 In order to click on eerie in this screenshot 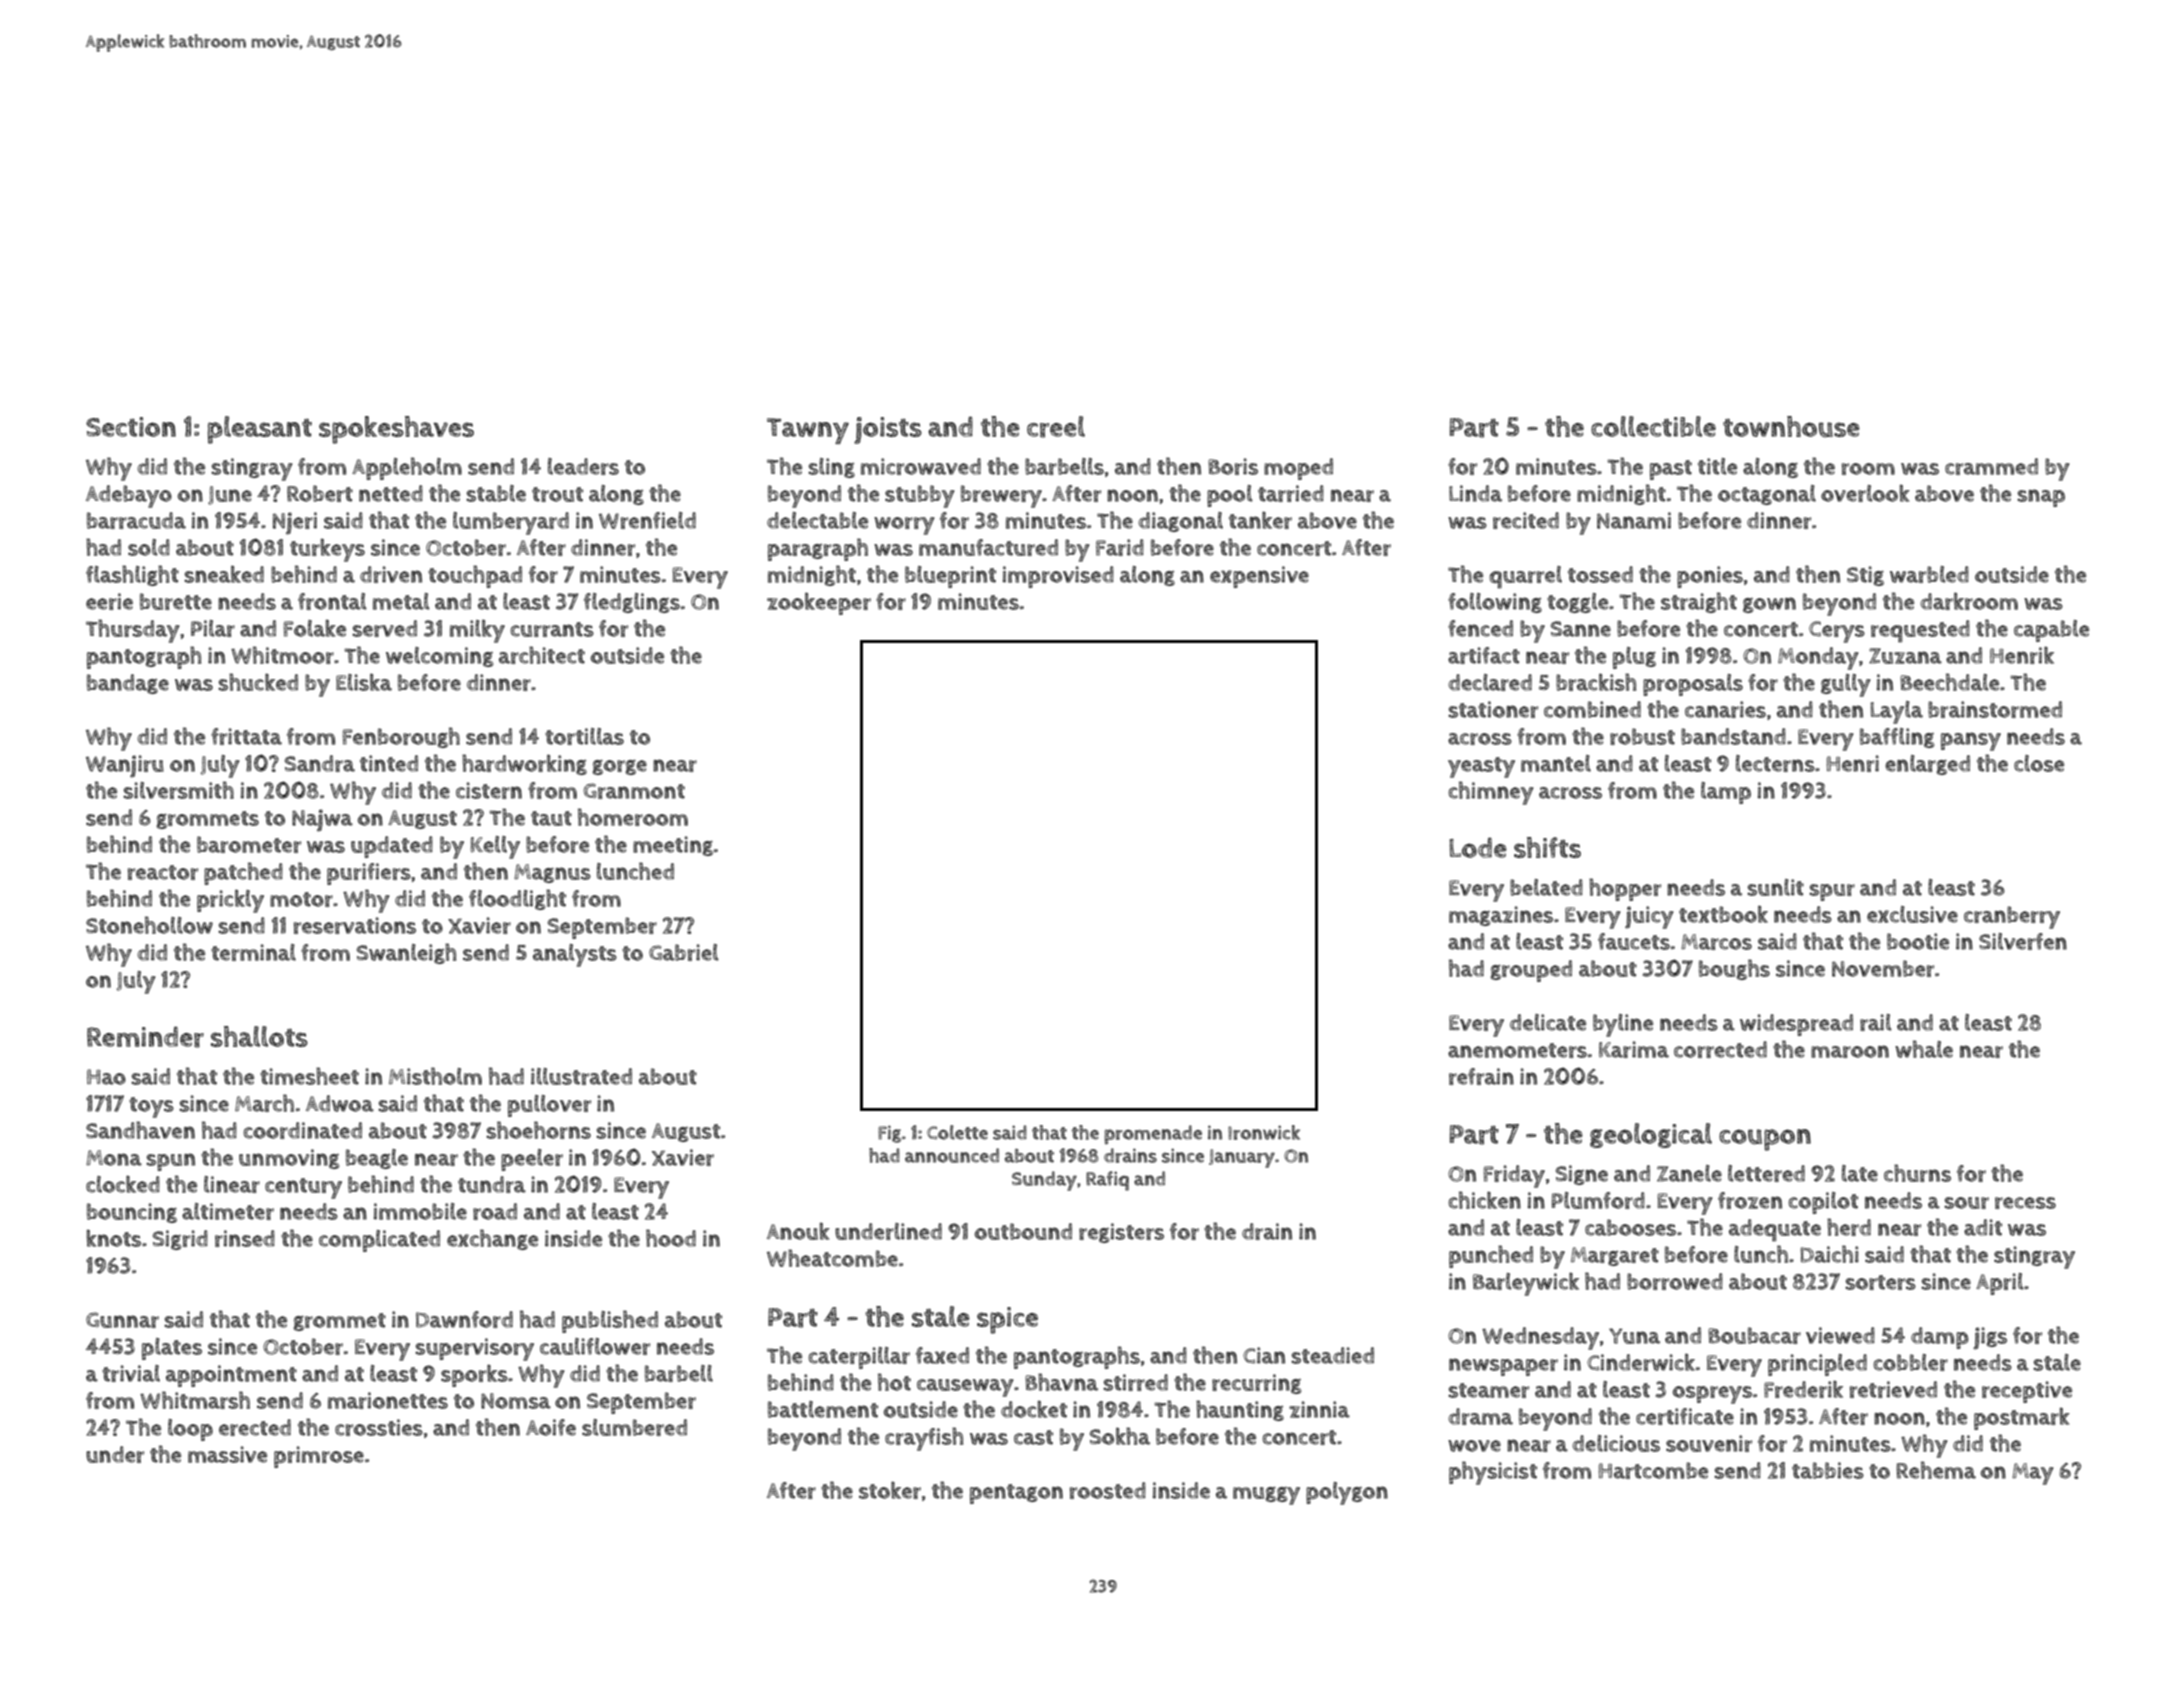, I will do `click(109, 601)`.
